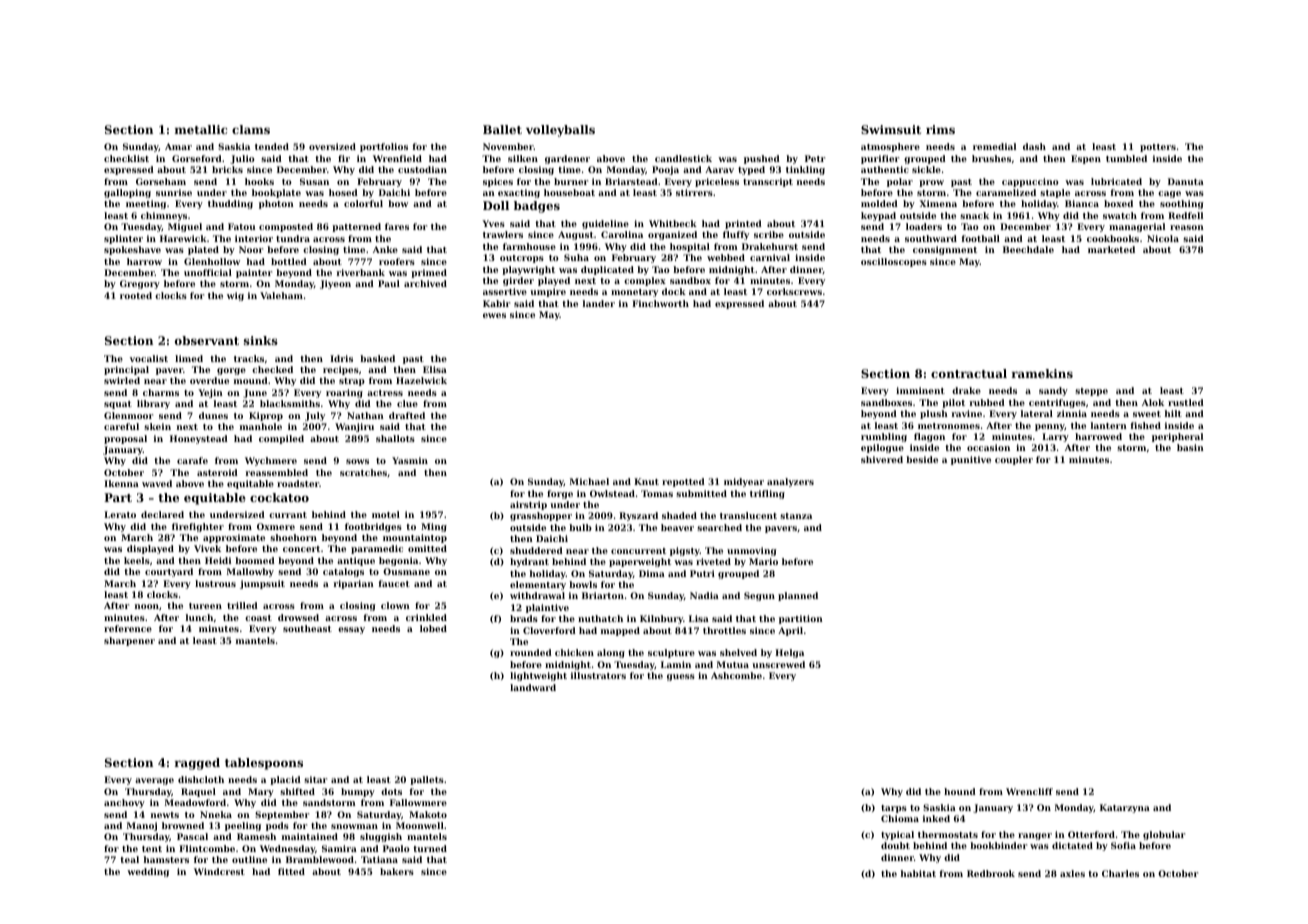  Describe the element at coordinates (794, 291) in the screenshot. I see `corkscrews` at that location.
